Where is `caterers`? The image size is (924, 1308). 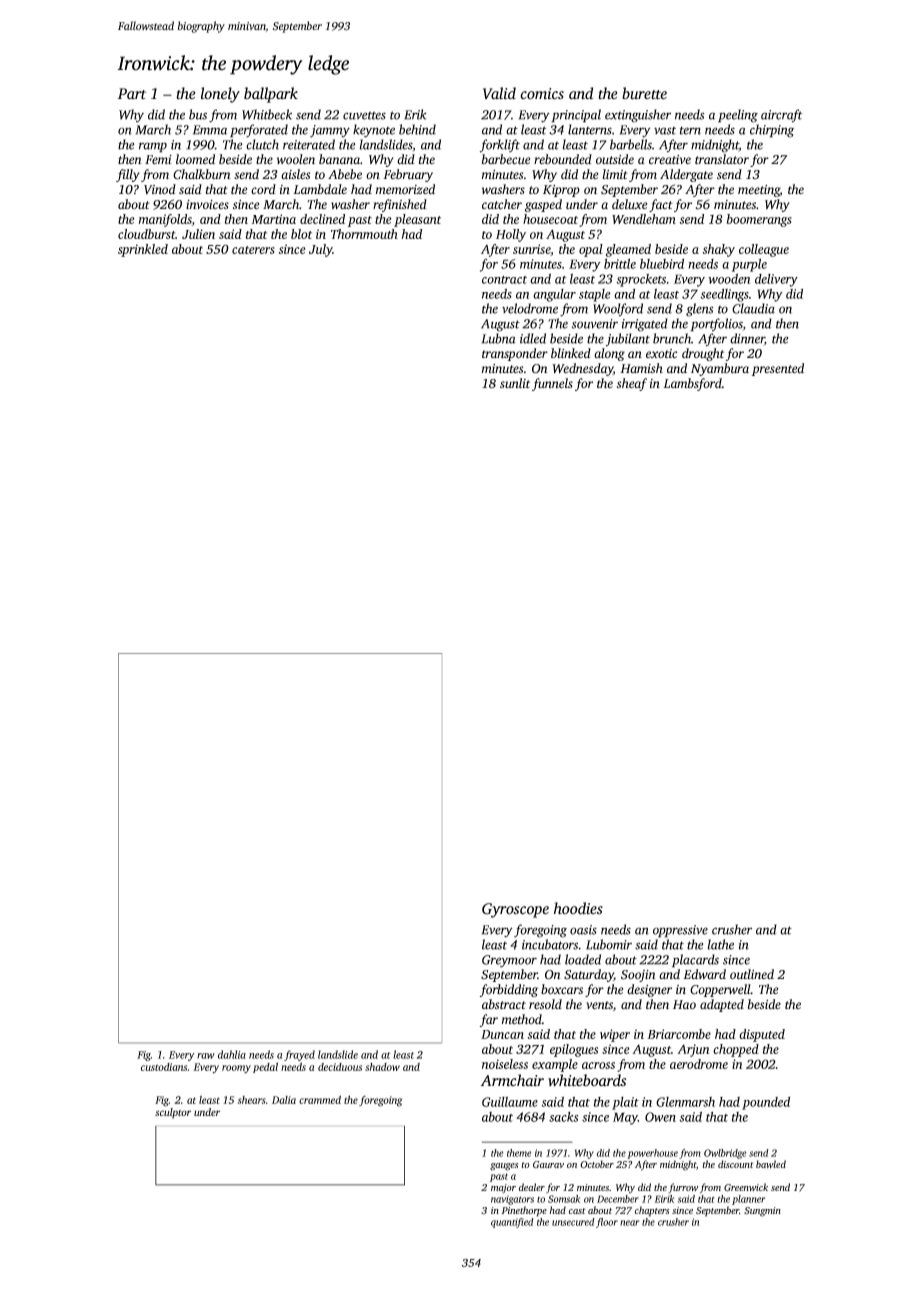 caterers is located at coordinates (253, 250).
